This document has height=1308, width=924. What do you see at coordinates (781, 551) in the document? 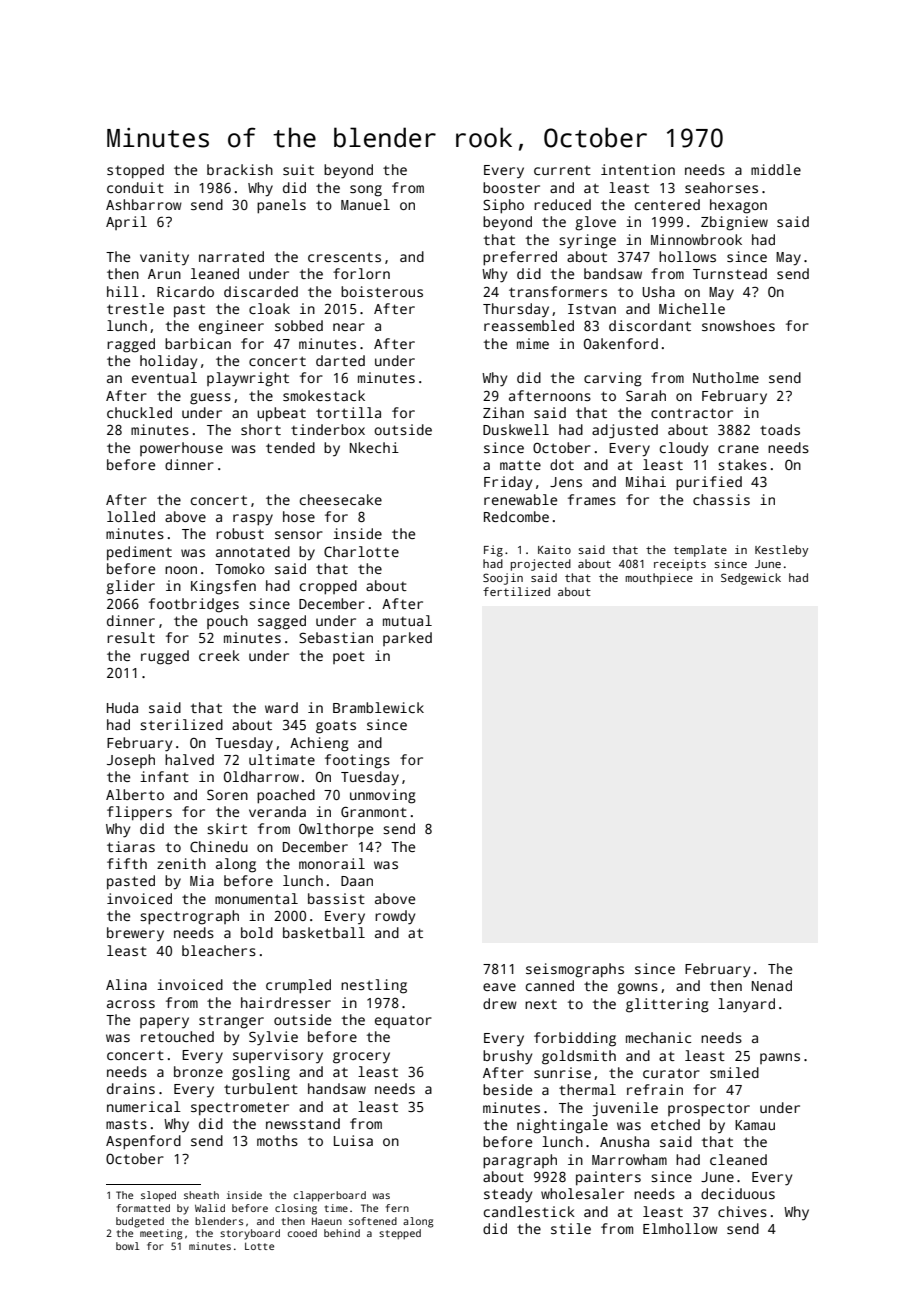
I see `Kestleby` at bounding box center [781, 551].
